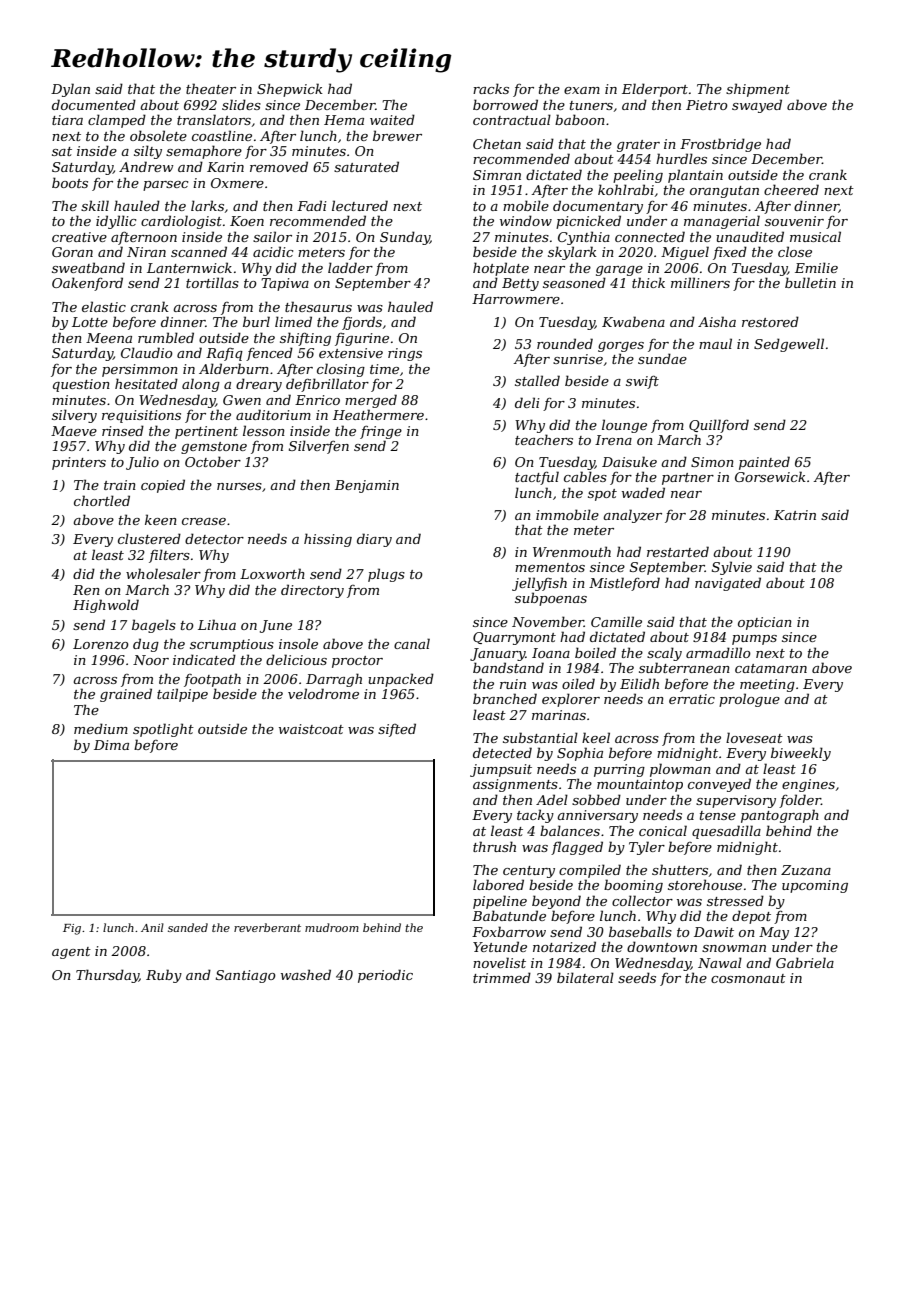 Image resolution: width=908 pixels, height=1316 pixels. What do you see at coordinates (801, 754) in the page?
I see `biweekly` at bounding box center [801, 754].
